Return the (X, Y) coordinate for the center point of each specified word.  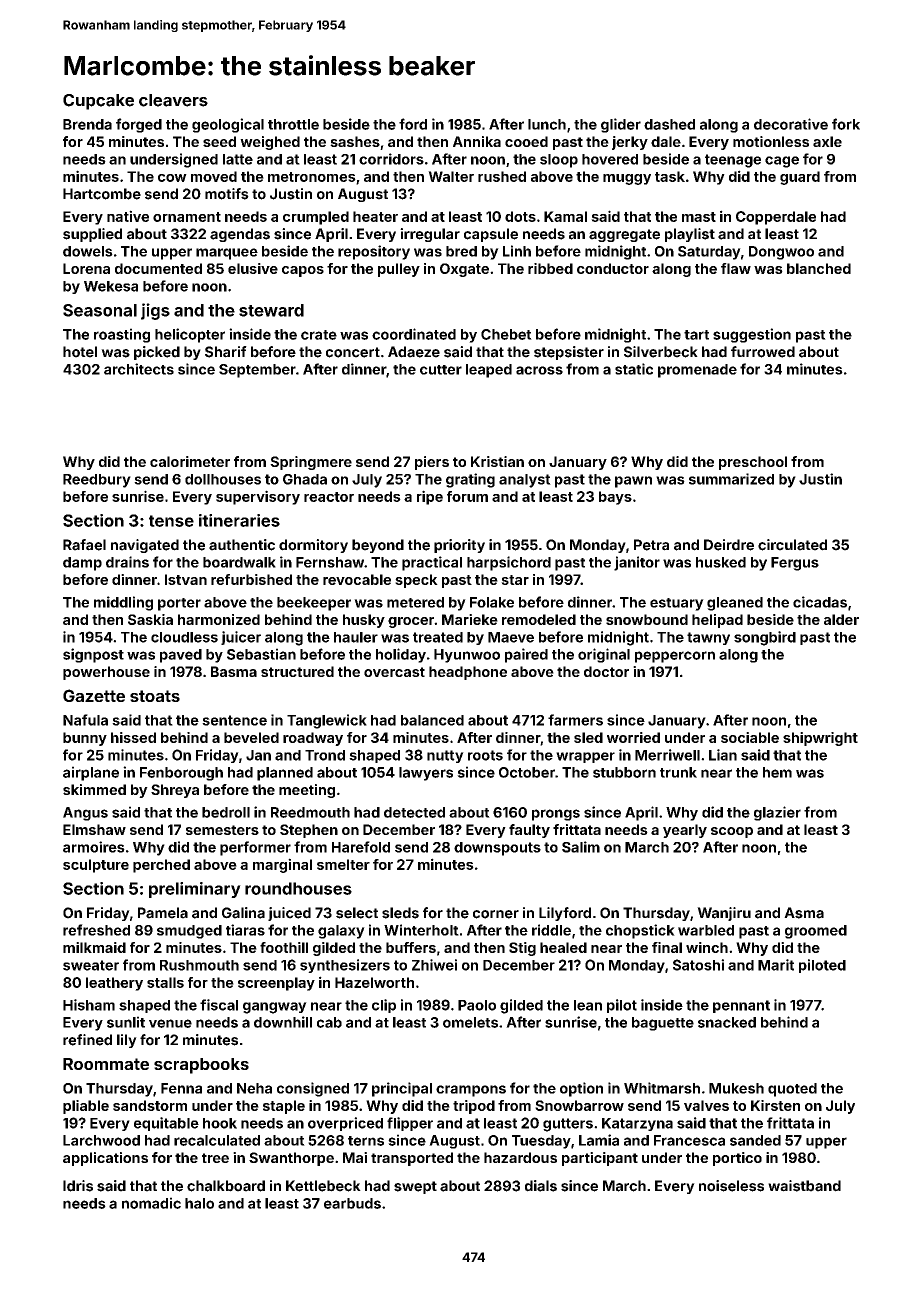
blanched (819, 268)
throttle (293, 124)
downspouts (497, 849)
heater (375, 216)
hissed (133, 737)
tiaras (245, 930)
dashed (669, 124)
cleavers (173, 100)
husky (364, 621)
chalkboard (226, 1186)
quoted (792, 1090)
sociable (750, 737)
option (581, 1089)
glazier (777, 813)
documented (158, 268)
